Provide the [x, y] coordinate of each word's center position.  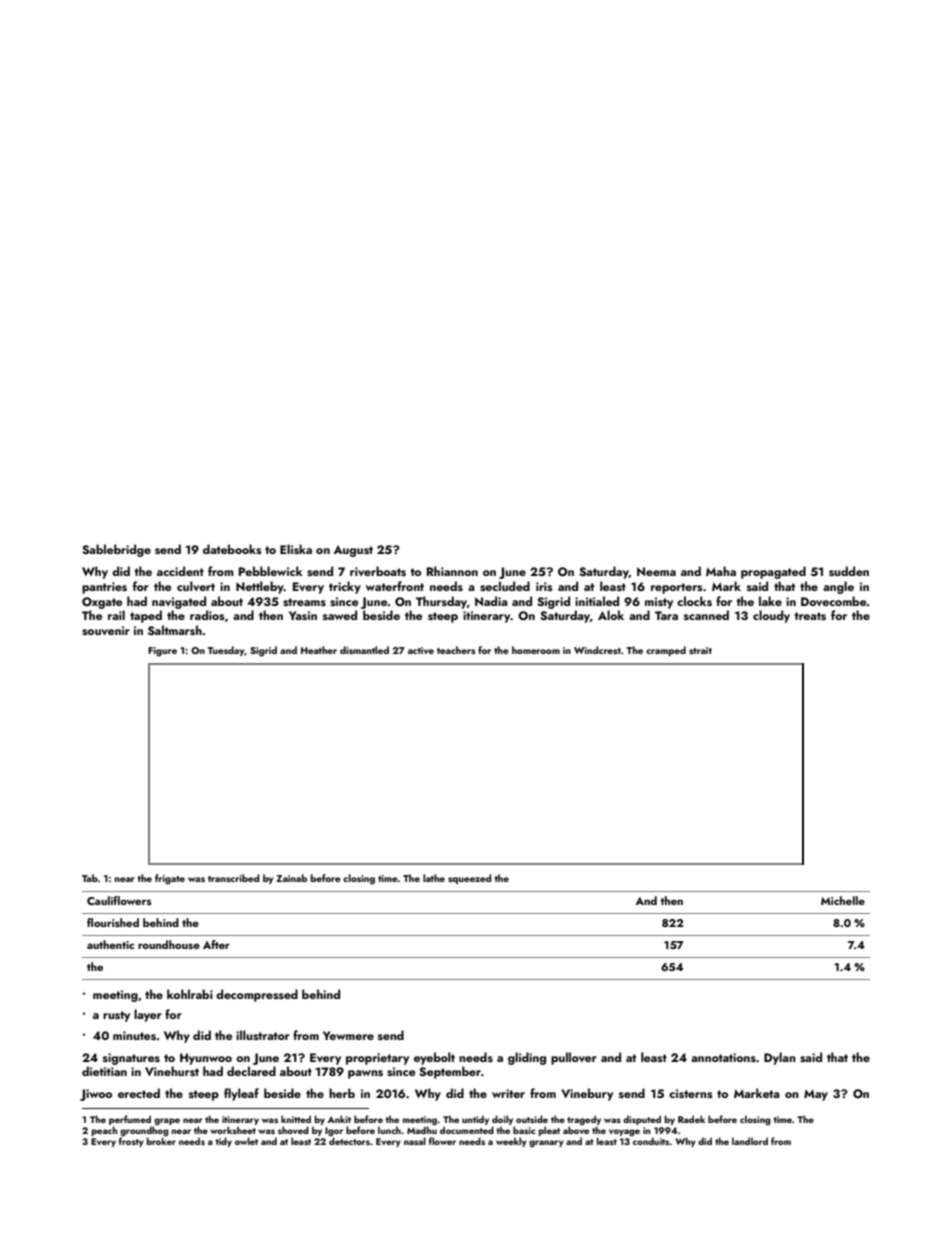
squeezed [469, 879]
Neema [656, 571]
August [353, 551]
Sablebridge [116, 550]
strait [700, 650]
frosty [131, 1142]
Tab [90, 878]
